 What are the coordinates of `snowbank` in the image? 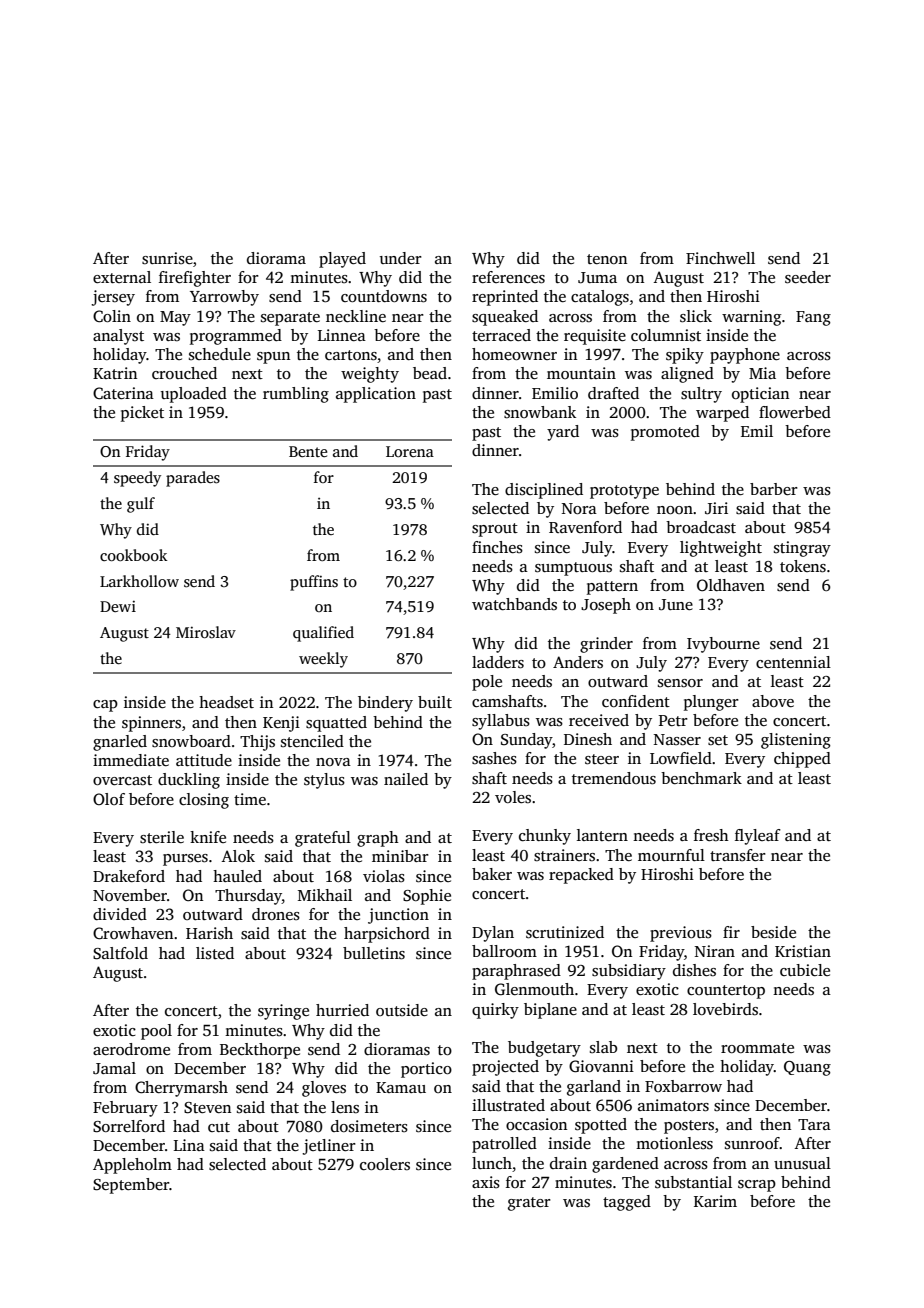 It's located at (540, 412).
